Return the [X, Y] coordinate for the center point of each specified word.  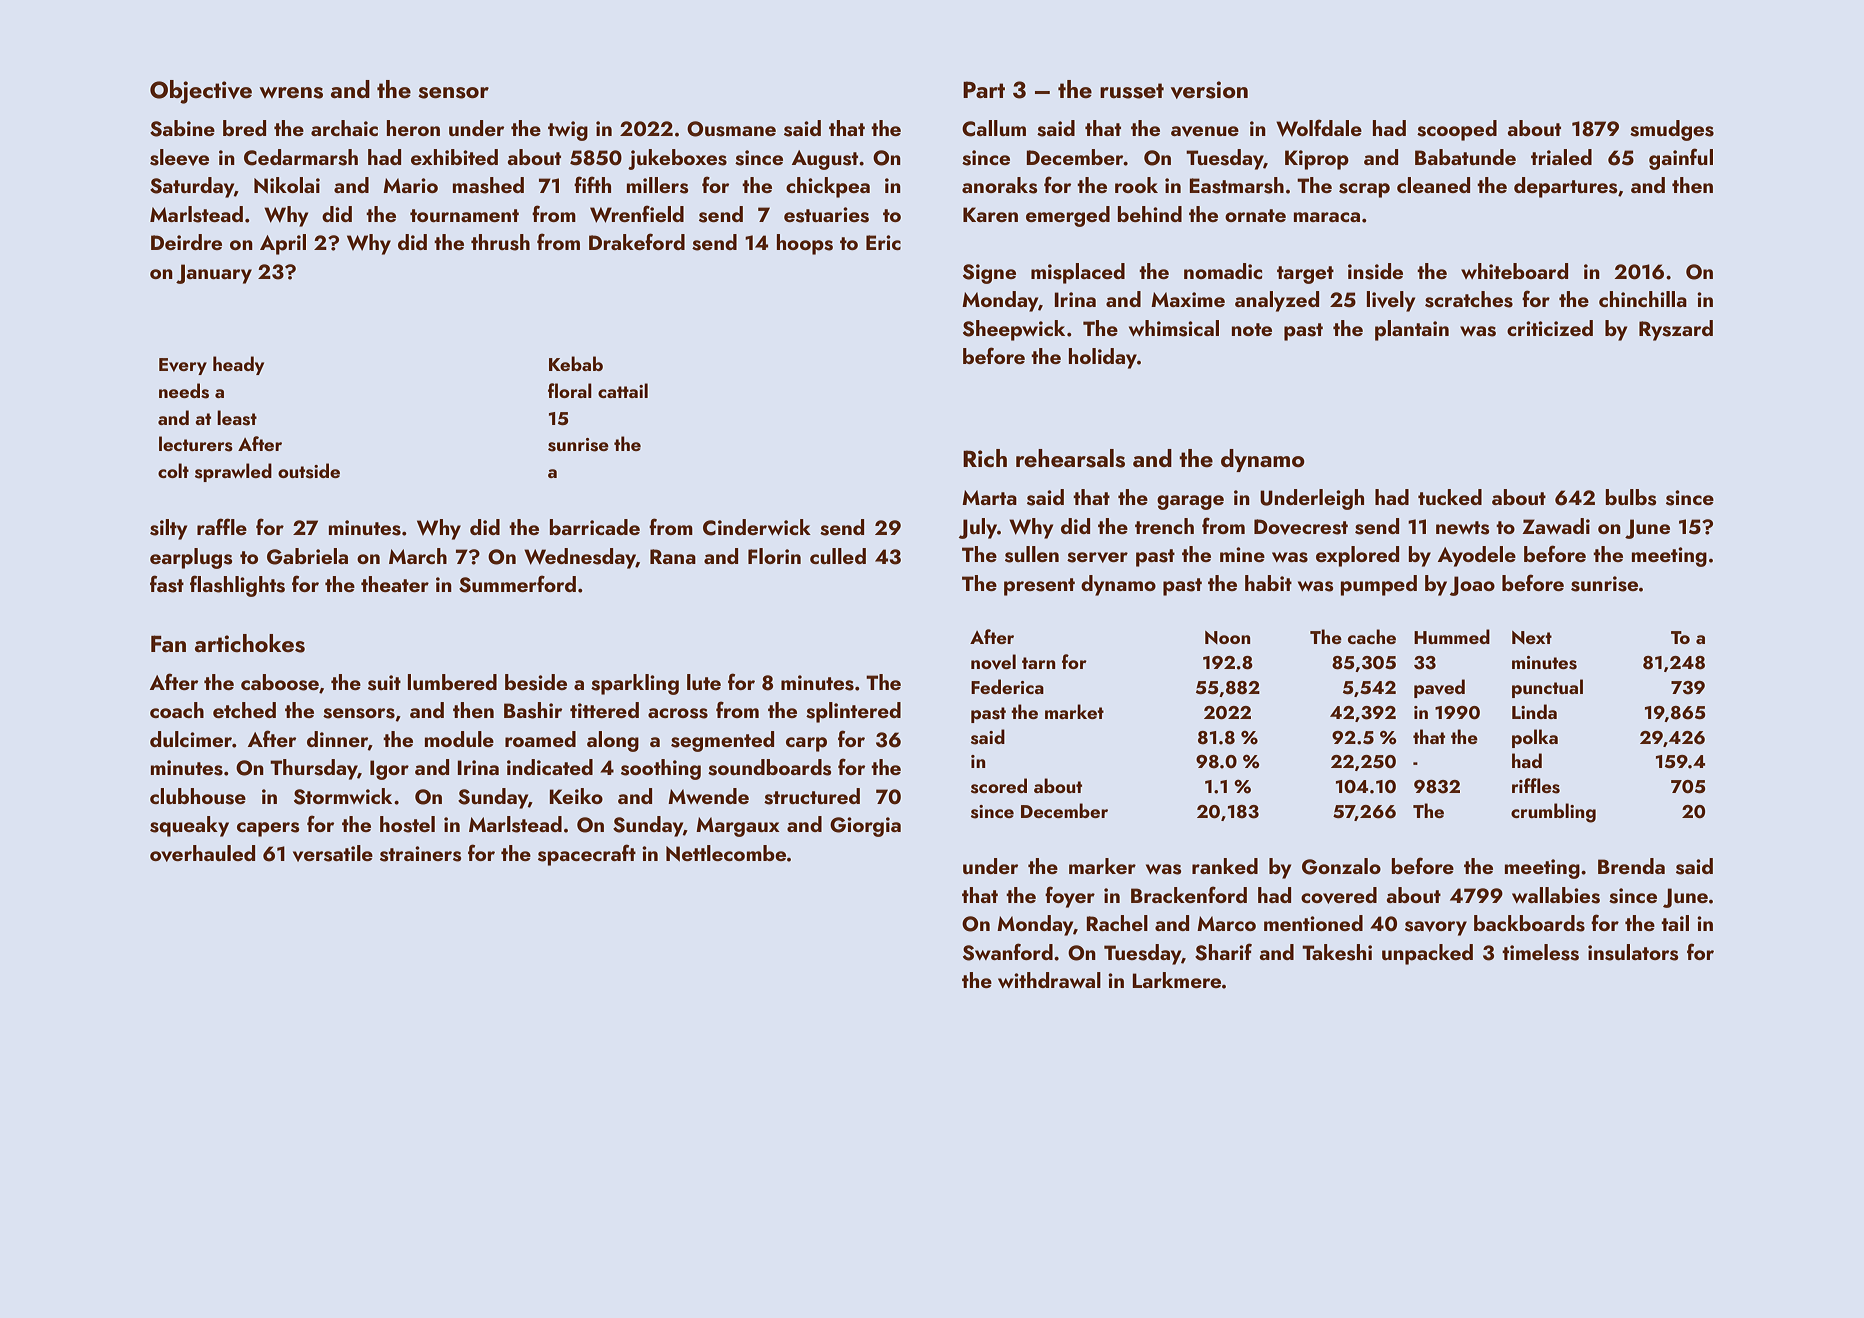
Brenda [1631, 866]
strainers [421, 854]
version [1209, 90]
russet [1132, 91]
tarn [1039, 663]
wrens [291, 93]
